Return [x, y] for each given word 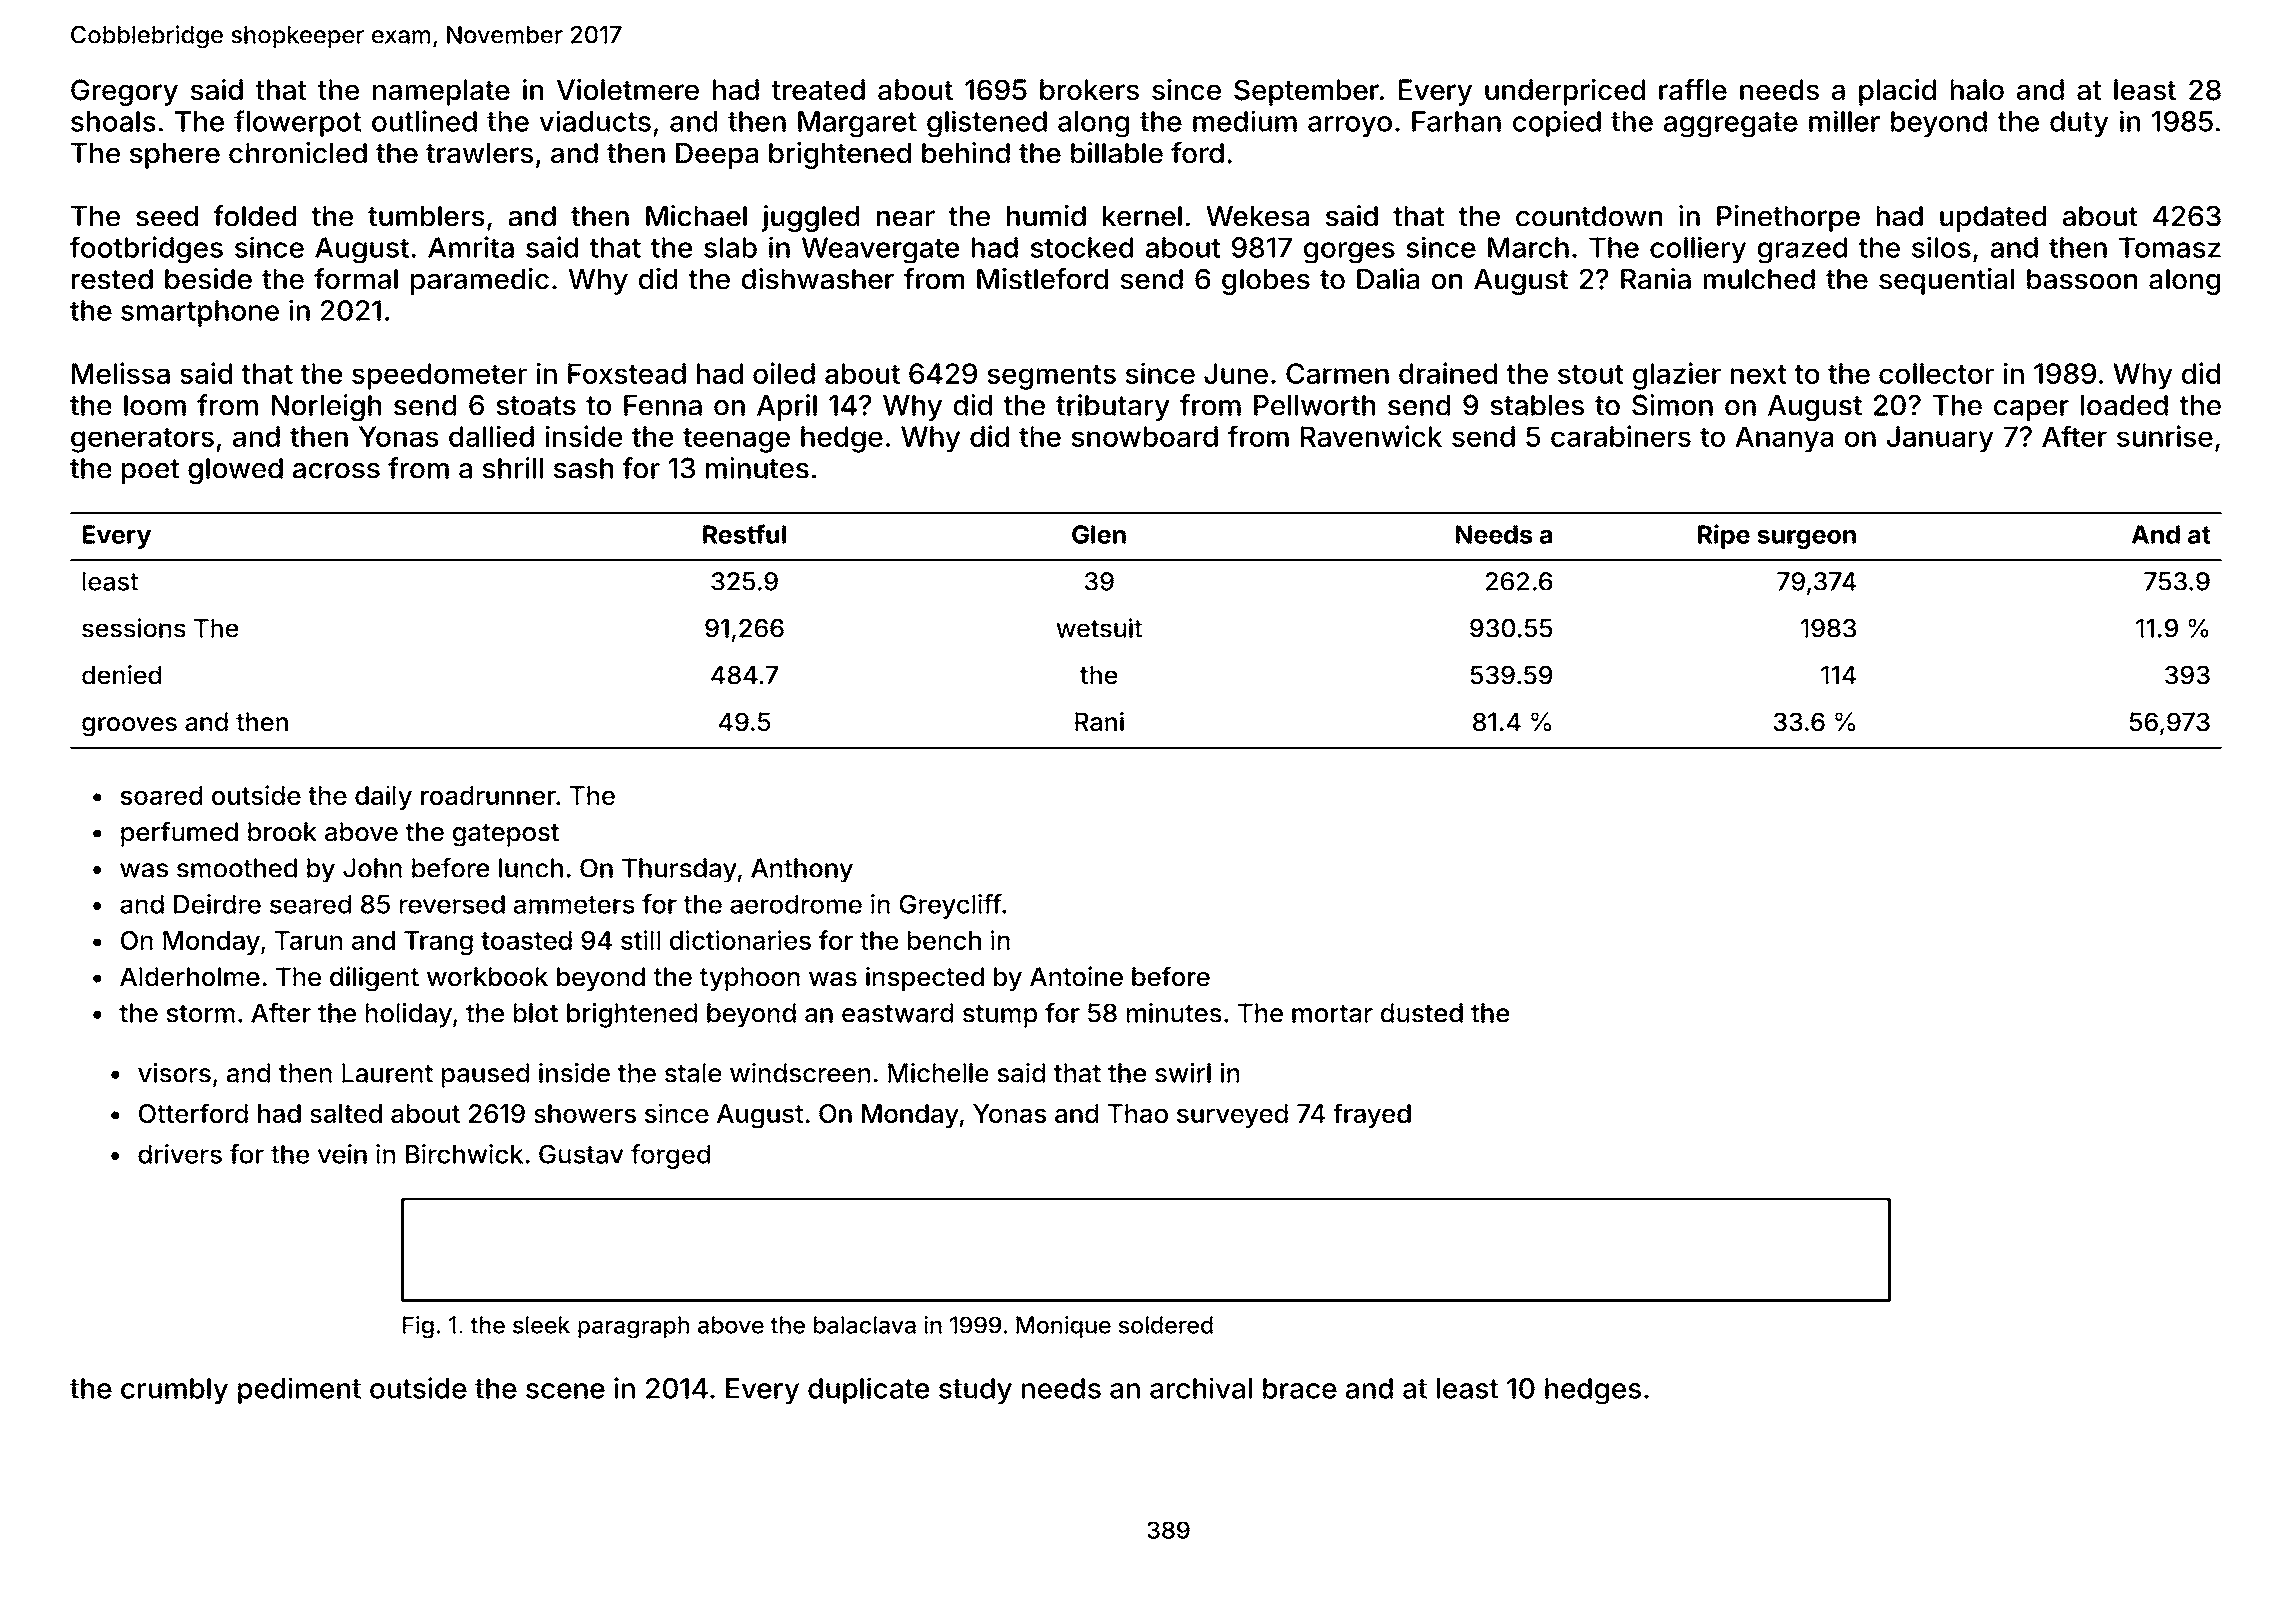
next [1759, 374]
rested [112, 279]
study [975, 1391]
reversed [452, 904]
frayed [1372, 1115]
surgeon [1806, 539]
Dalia [1388, 279]
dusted [1422, 1013]
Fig [418, 1327]
